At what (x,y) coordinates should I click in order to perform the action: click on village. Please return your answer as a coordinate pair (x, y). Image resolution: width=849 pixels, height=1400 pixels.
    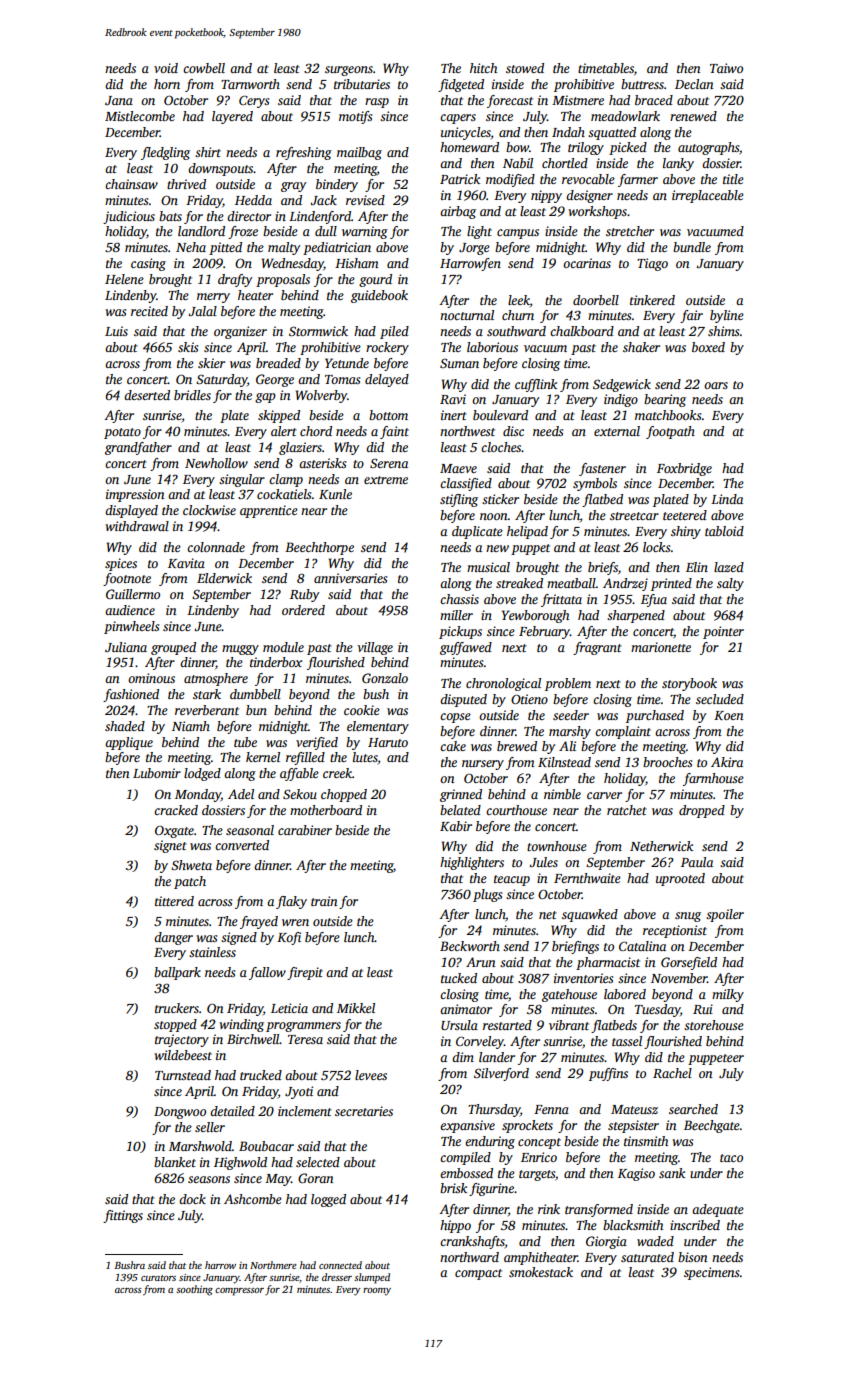
    Looking at the image, I should click on (375, 648).
